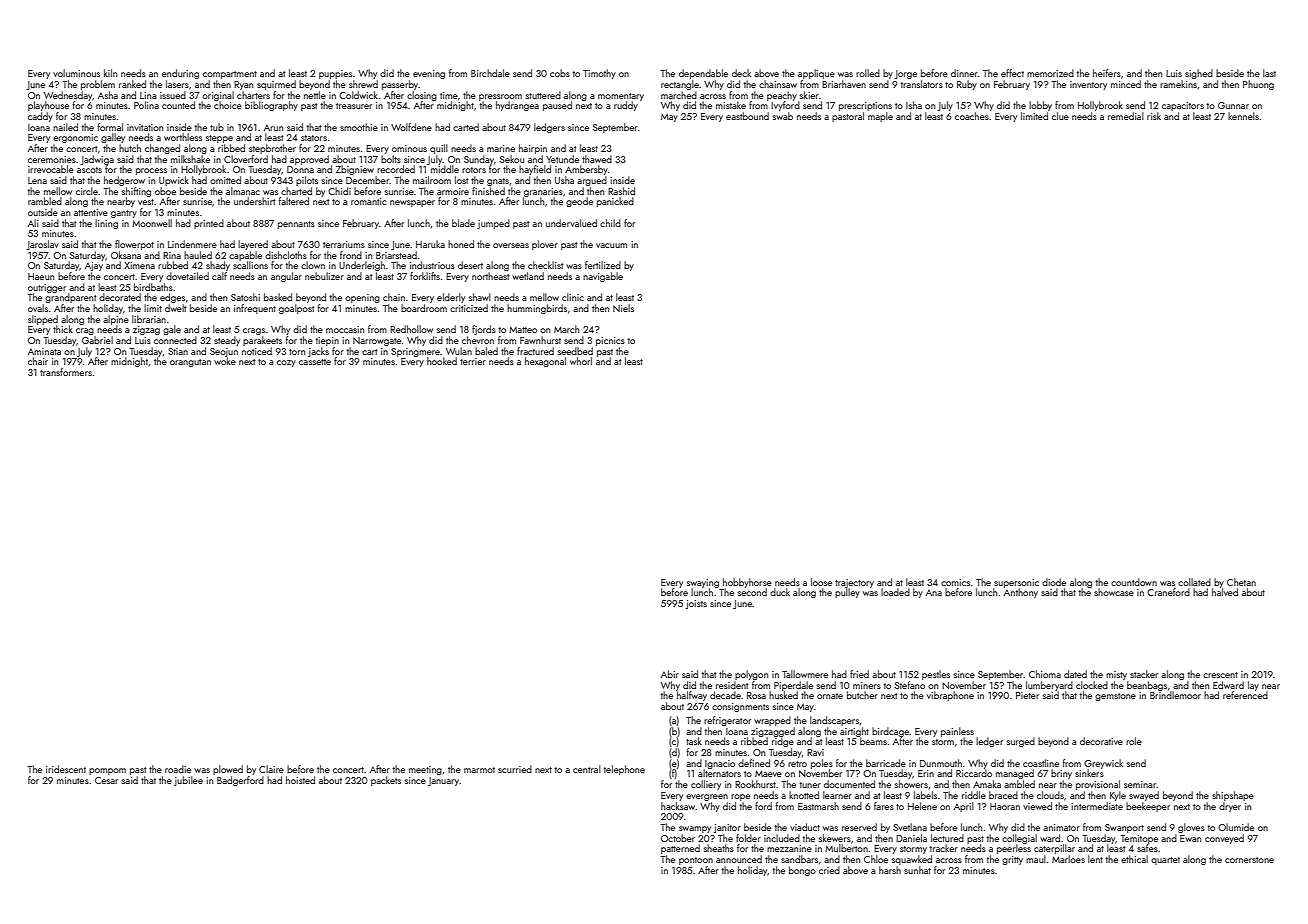 The width and height of the screenshot is (1308, 924). Describe the element at coordinates (286, 363) in the screenshot. I see `cozy` at that location.
